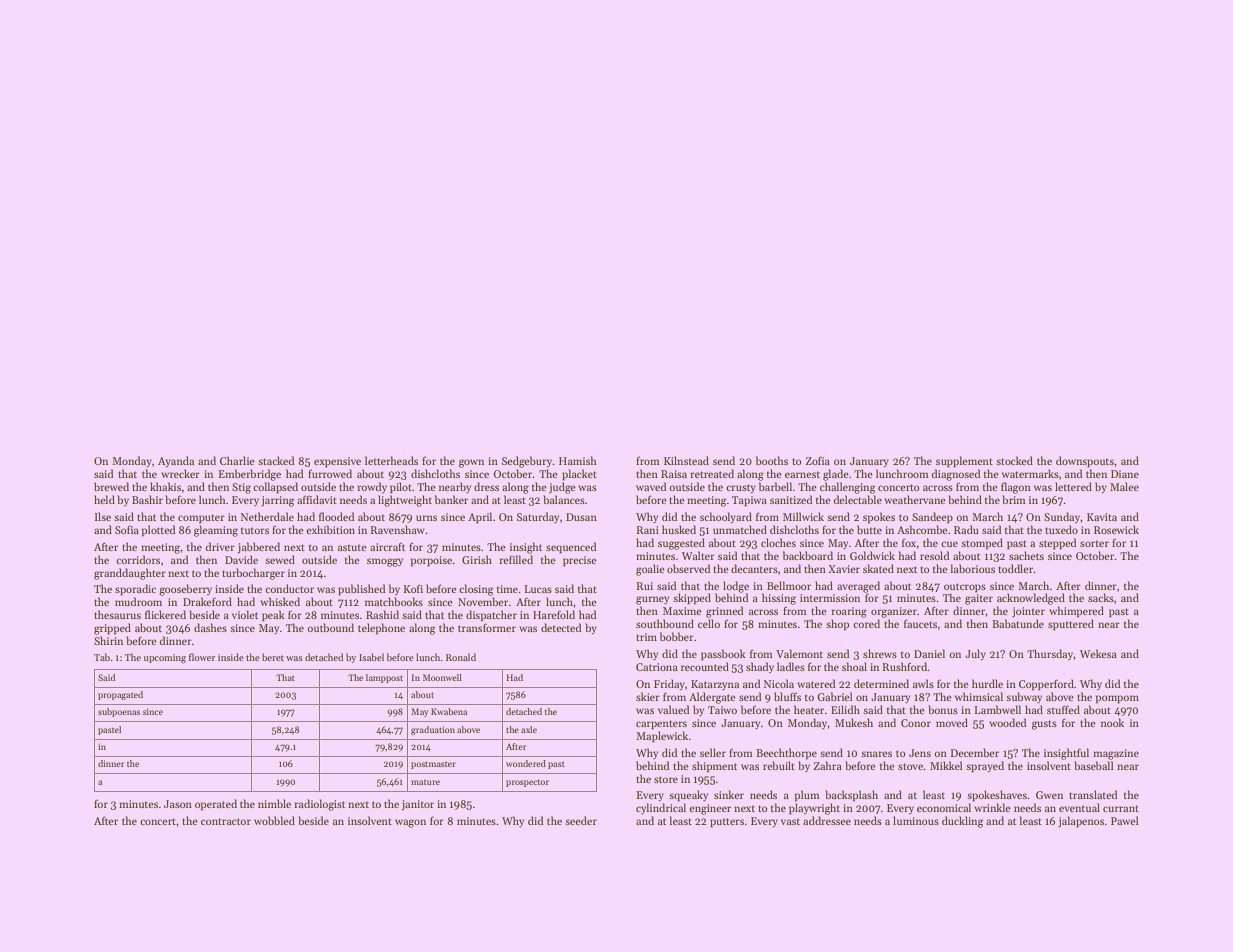 This page has width=1233, height=952. Describe the element at coordinates (176, 461) in the page. I see `Ayanda` at that location.
